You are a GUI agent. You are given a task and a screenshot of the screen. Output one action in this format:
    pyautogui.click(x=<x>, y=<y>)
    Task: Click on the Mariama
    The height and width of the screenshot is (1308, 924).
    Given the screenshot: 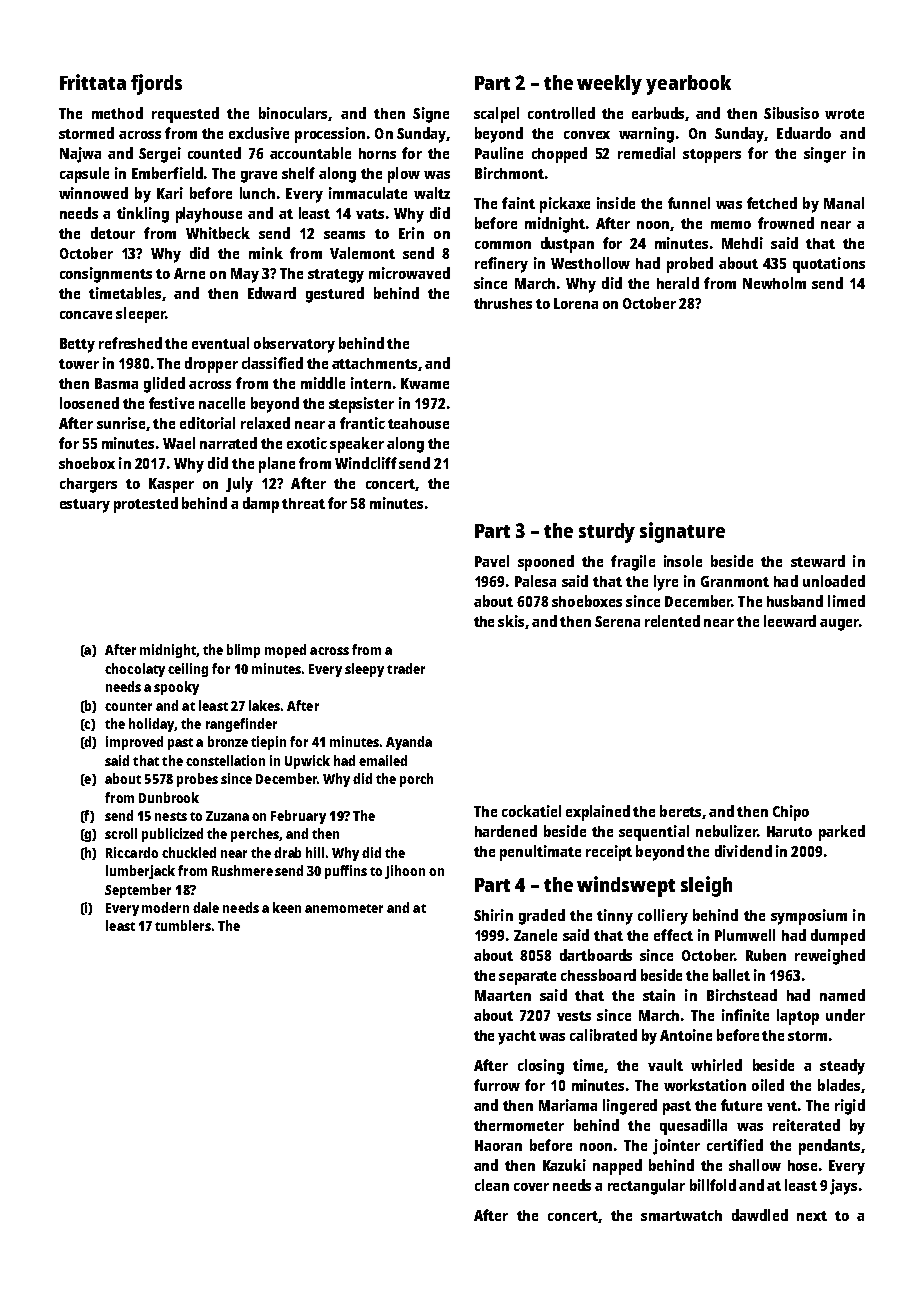 What is the action you would take?
    pyautogui.click(x=568, y=1105)
